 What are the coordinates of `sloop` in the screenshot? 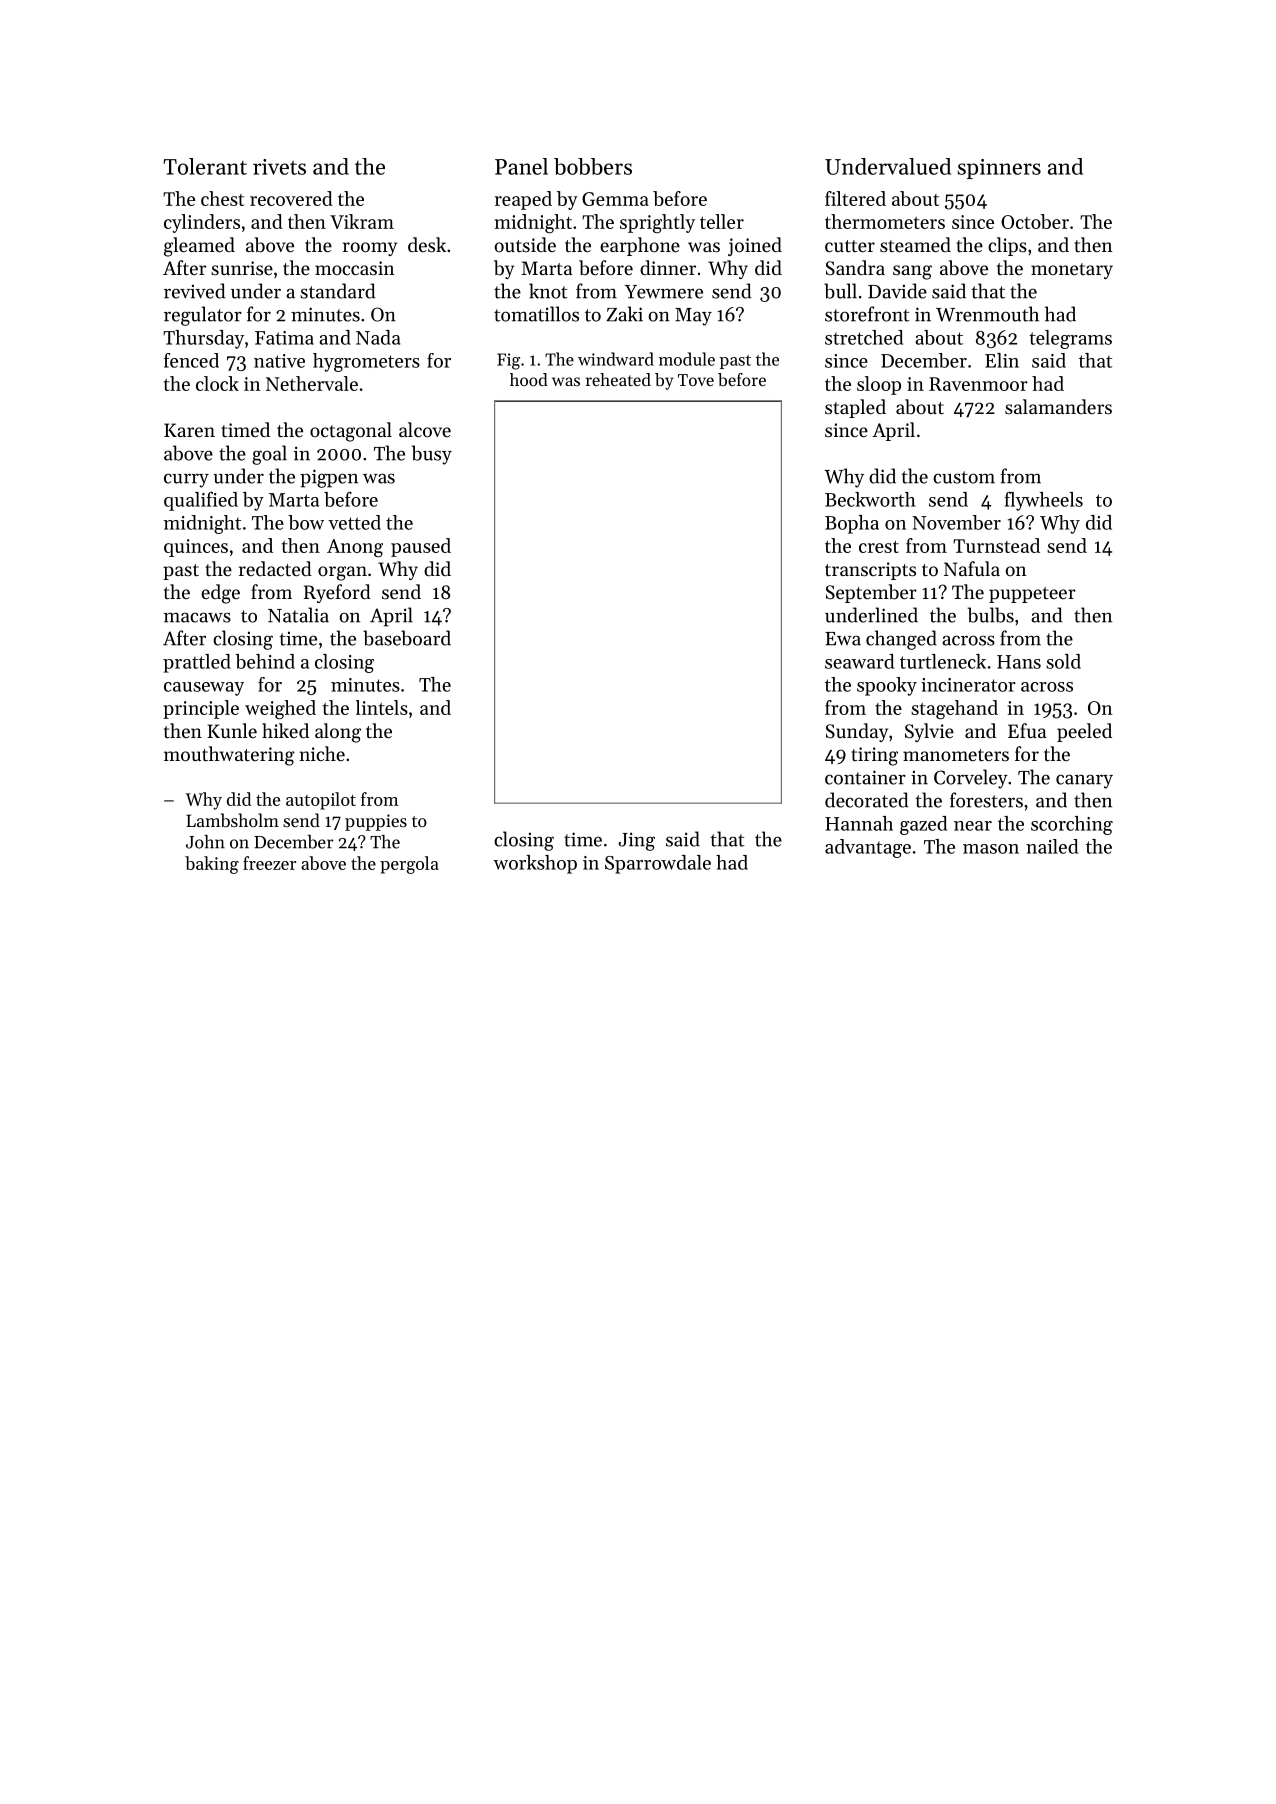 It's located at (879, 385).
